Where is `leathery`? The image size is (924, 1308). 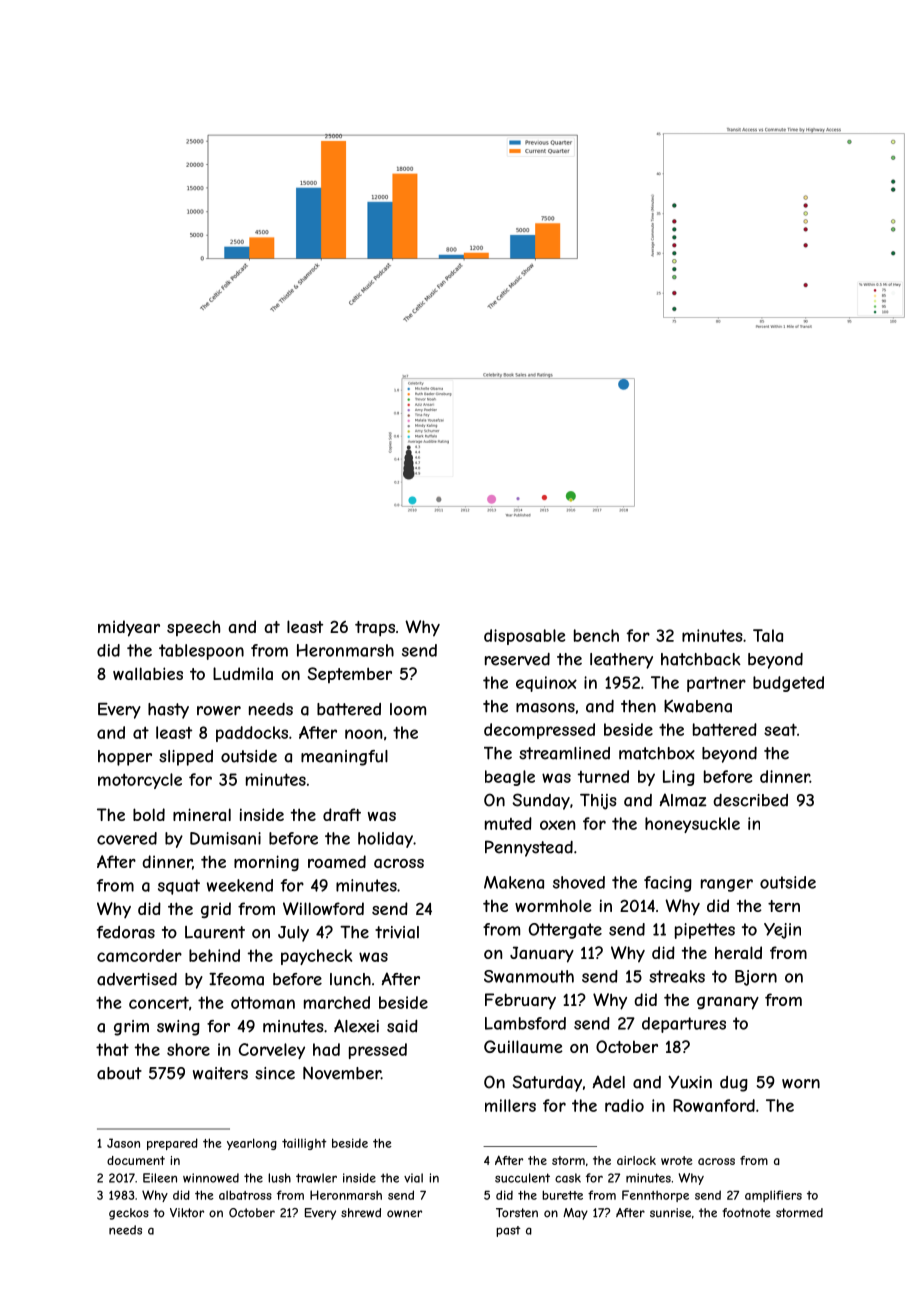 leathery is located at coordinates (621, 661).
